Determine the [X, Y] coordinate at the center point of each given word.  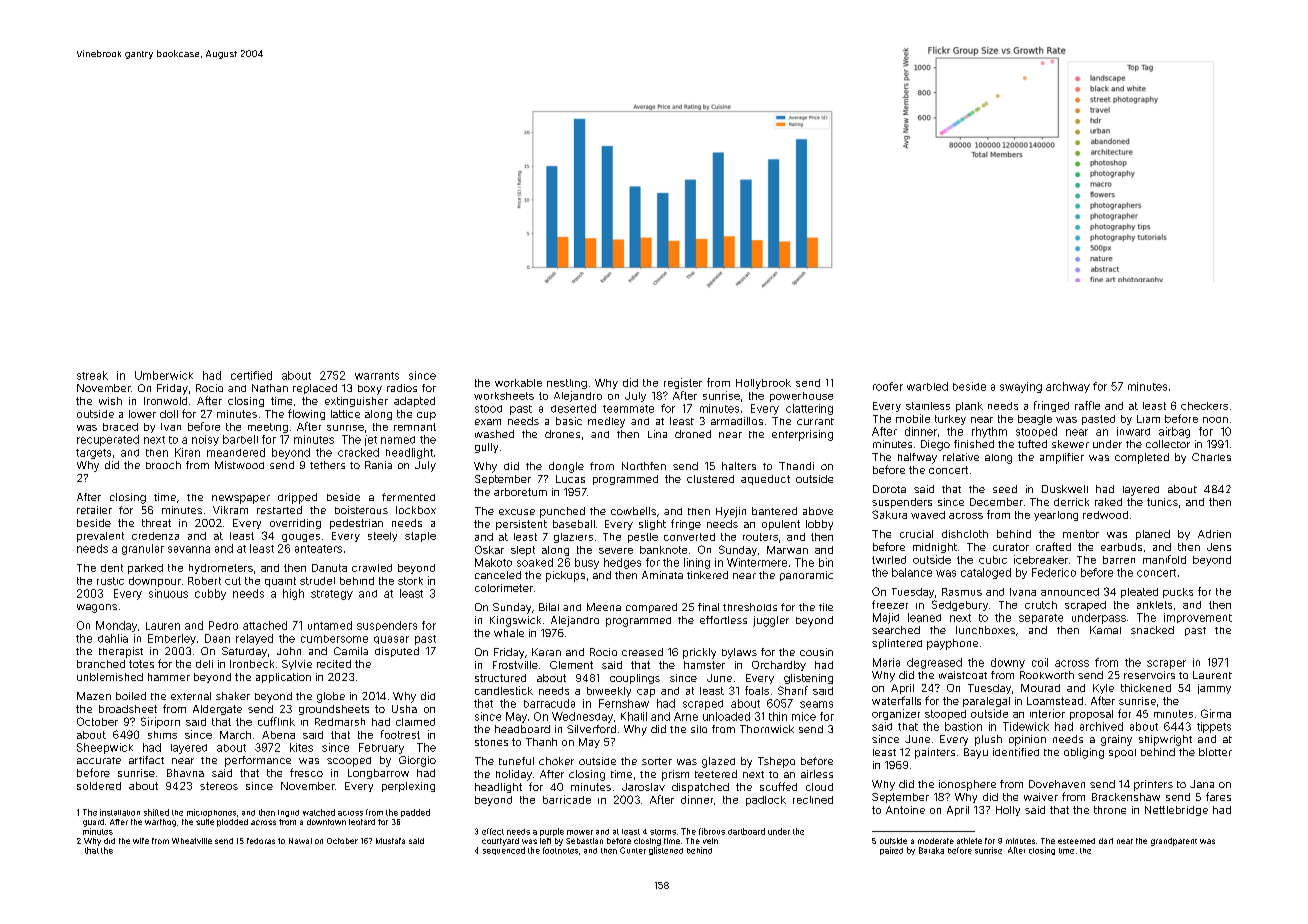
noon [1215, 420]
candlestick [504, 690]
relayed [254, 639]
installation [120, 812]
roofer [888, 386]
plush [988, 740]
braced [120, 427]
